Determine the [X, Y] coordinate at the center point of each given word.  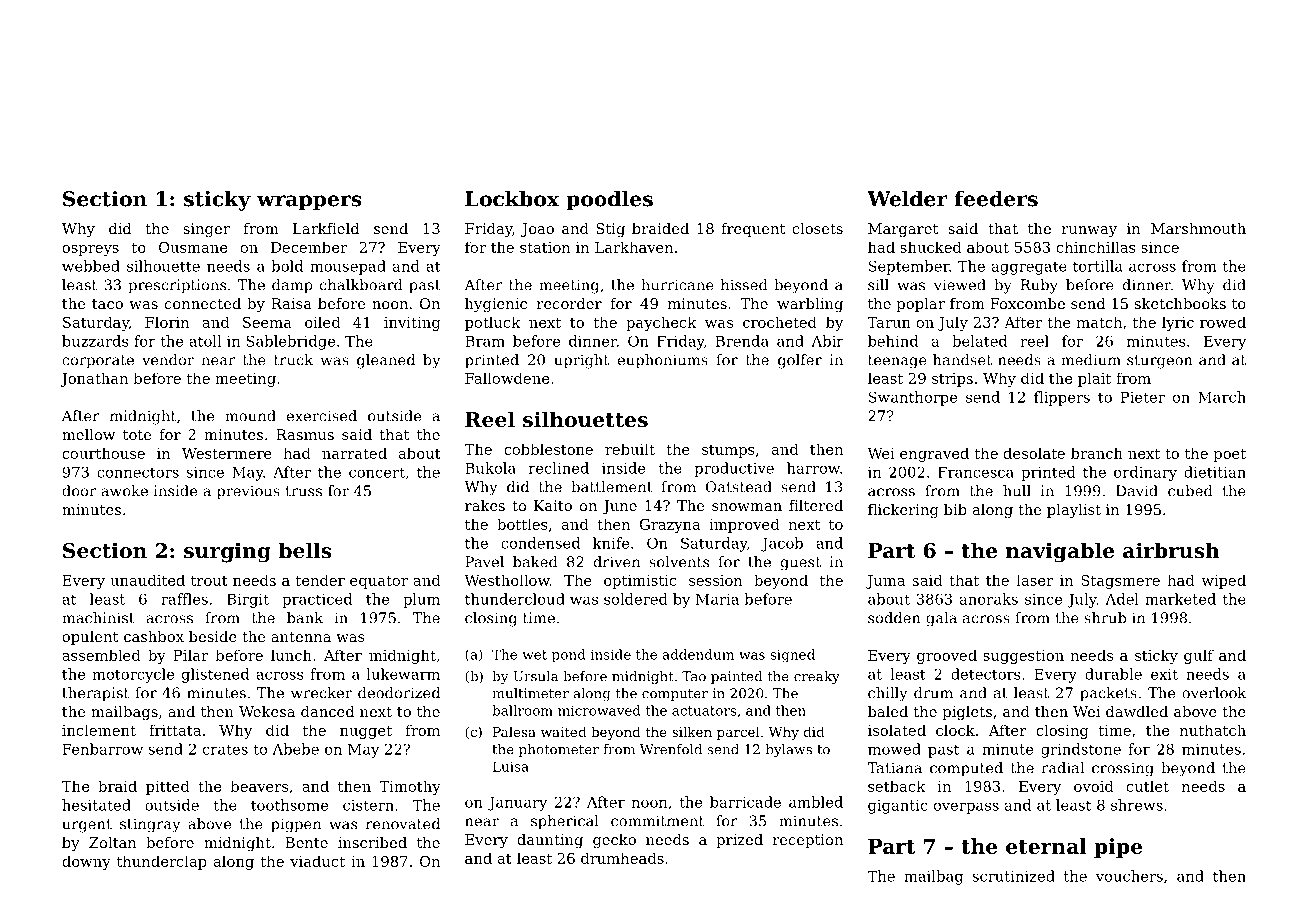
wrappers [309, 203]
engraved [934, 454]
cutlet [1148, 786]
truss [304, 491]
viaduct [317, 861]
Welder [907, 199]
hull [1017, 491]
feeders [996, 199]
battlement [612, 487]
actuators [704, 711]
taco [107, 304]
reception [808, 841]
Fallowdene [507, 378]
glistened [215, 675]
